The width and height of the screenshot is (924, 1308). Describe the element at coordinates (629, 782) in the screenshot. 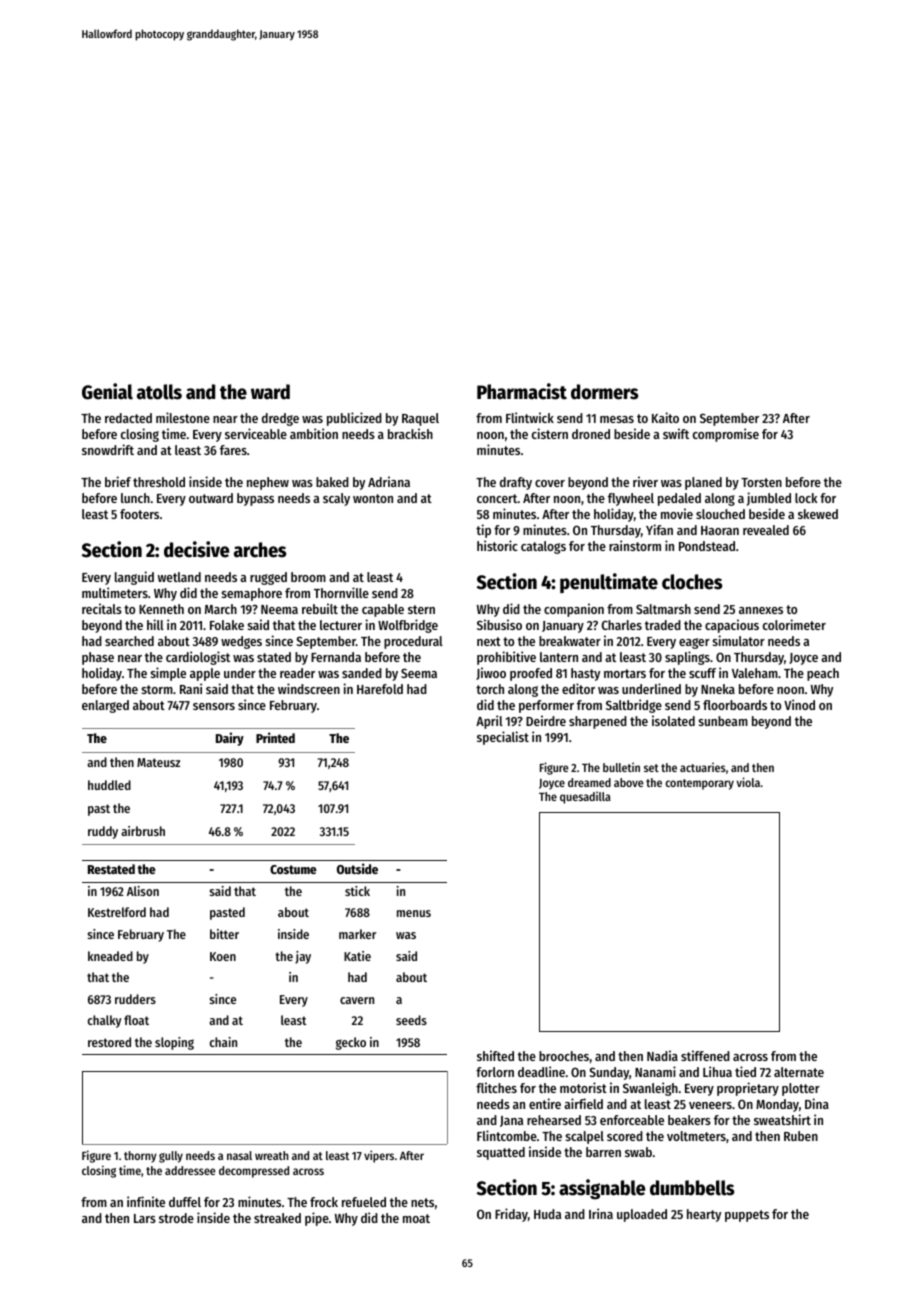

I see `above` at that location.
